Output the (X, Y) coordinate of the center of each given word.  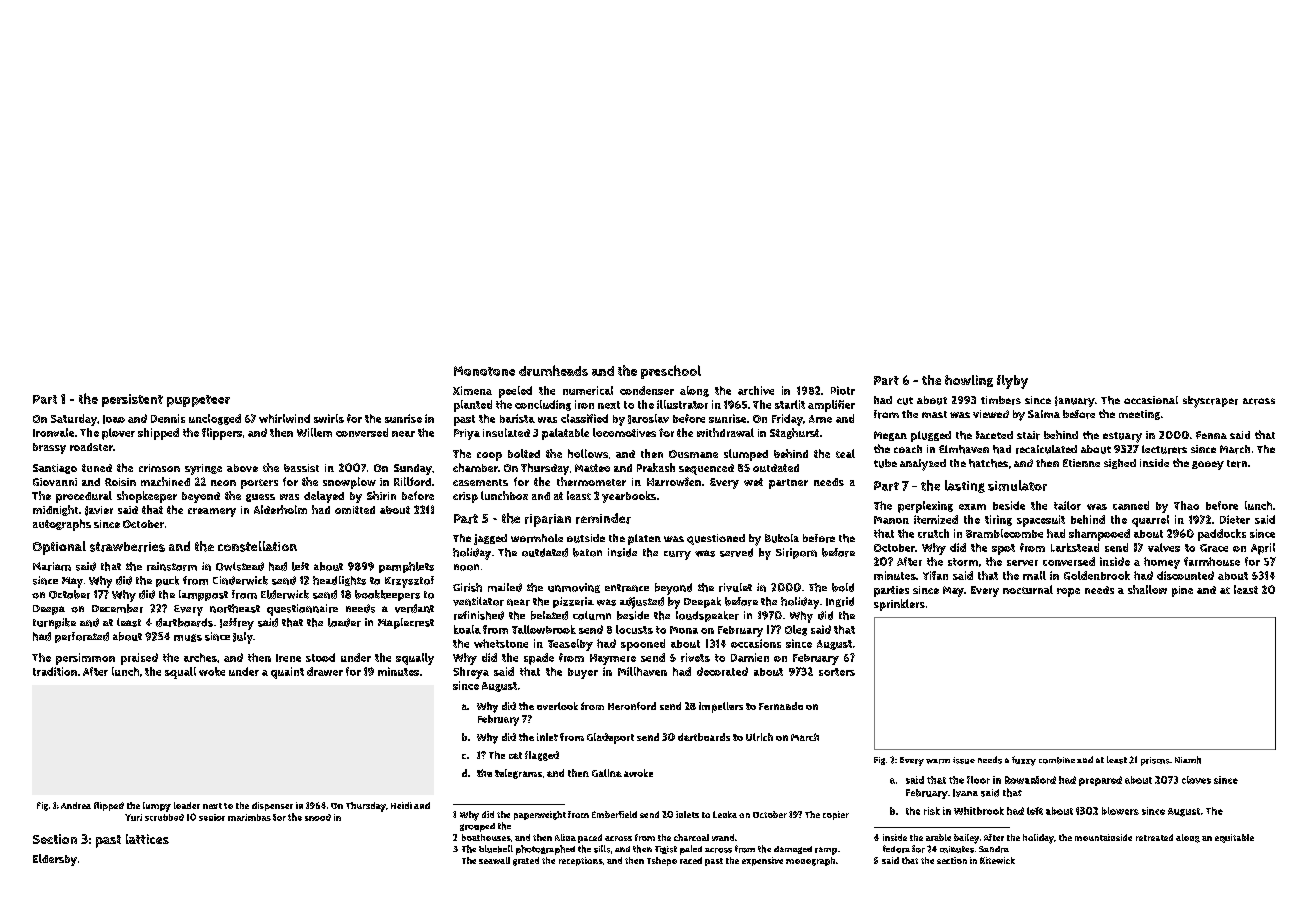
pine (1182, 591)
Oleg (796, 630)
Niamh (1188, 760)
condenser (647, 390)
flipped (109, 806)
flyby (1012, 382)
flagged (542, 756)
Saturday (74, 420)
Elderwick (285, 594)
